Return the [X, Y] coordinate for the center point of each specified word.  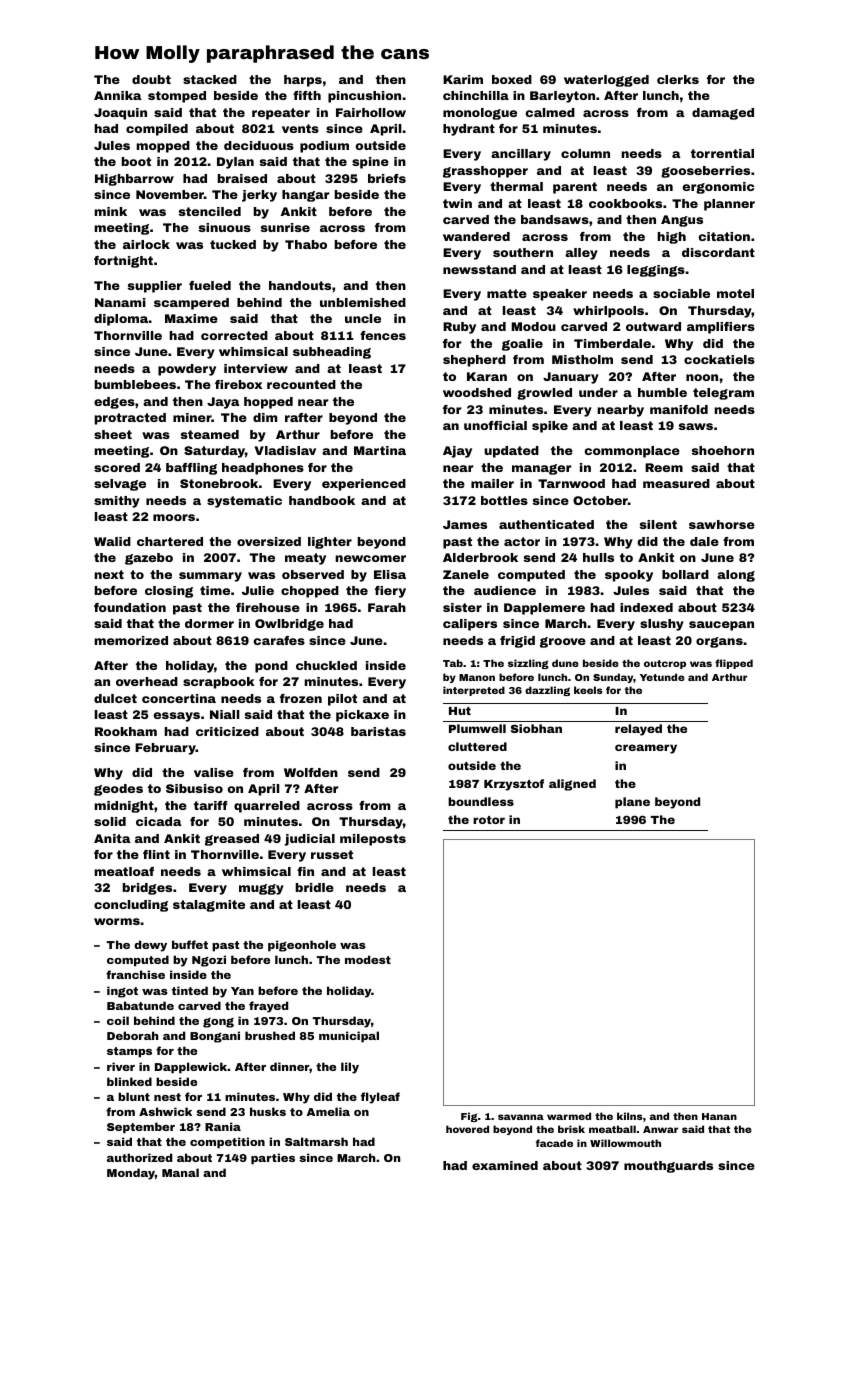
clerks [678, 79]
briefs [387, 178]
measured [676, 483]
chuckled [326, 665]
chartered [170, 541]
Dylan [235, 163]
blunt [134, 1096]
